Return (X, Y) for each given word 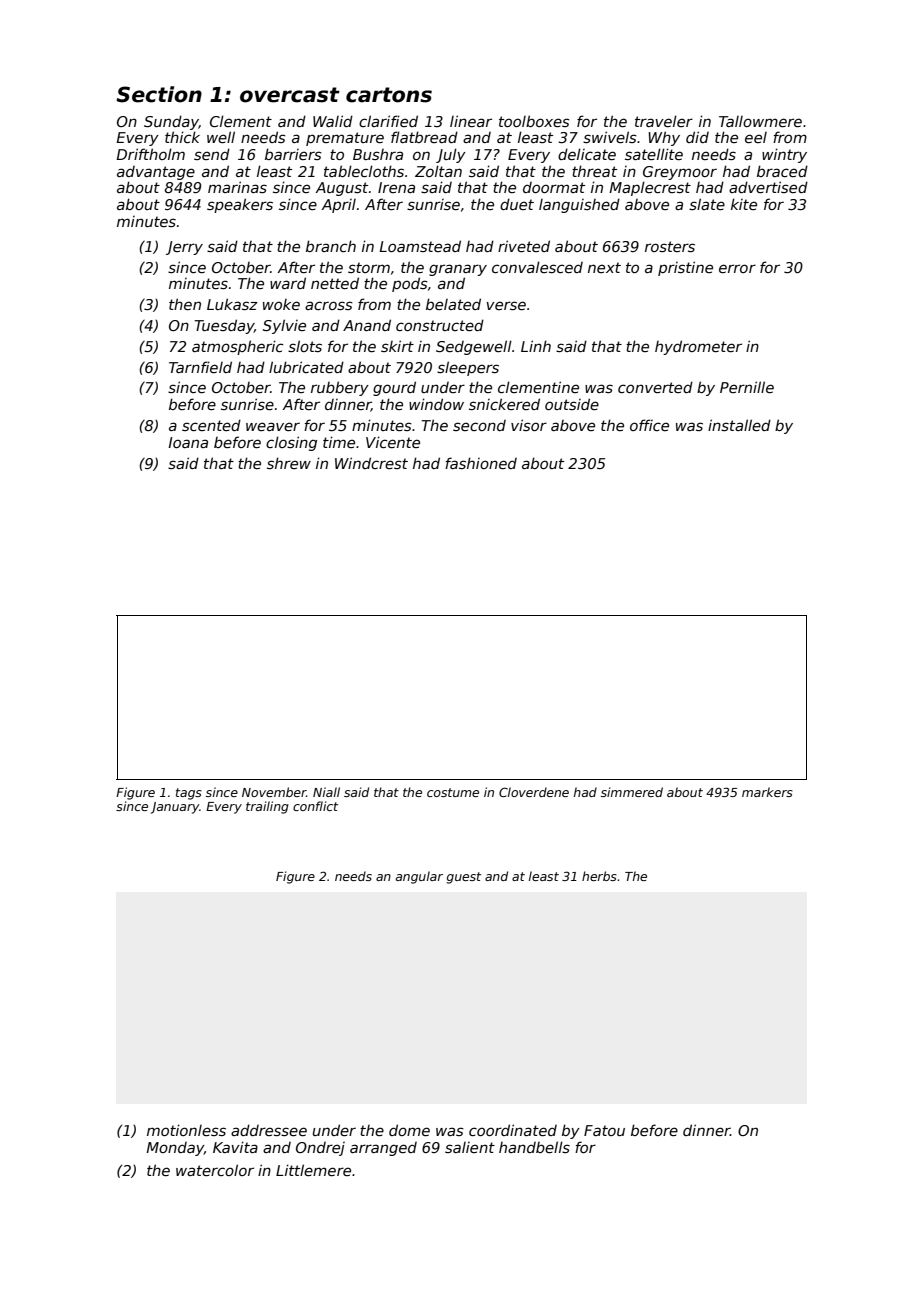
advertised (768, 187)
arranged (383, 1149)
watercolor (215, 1170)
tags (189, 794)
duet (517, 204)
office (649, 425)
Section (159, 94)
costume (453, 792)
